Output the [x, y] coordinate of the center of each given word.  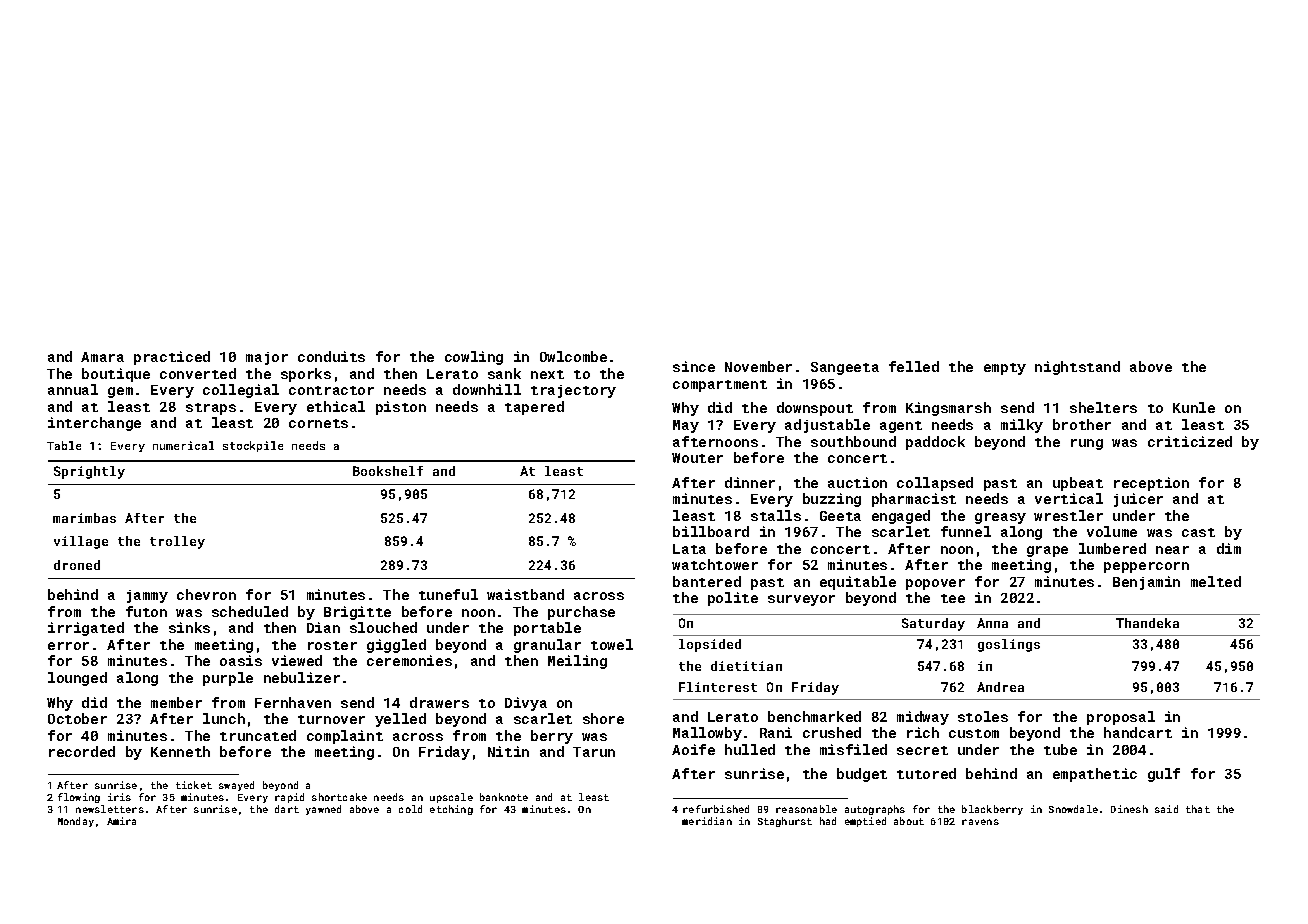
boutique [116, 375]
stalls [776, 515]
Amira [121, 821]
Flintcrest [718, 687]
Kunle [1194, 407]
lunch [224, 718]
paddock [935, 443]
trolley [177, 542]
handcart [1138, 732]
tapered [534, 408]
